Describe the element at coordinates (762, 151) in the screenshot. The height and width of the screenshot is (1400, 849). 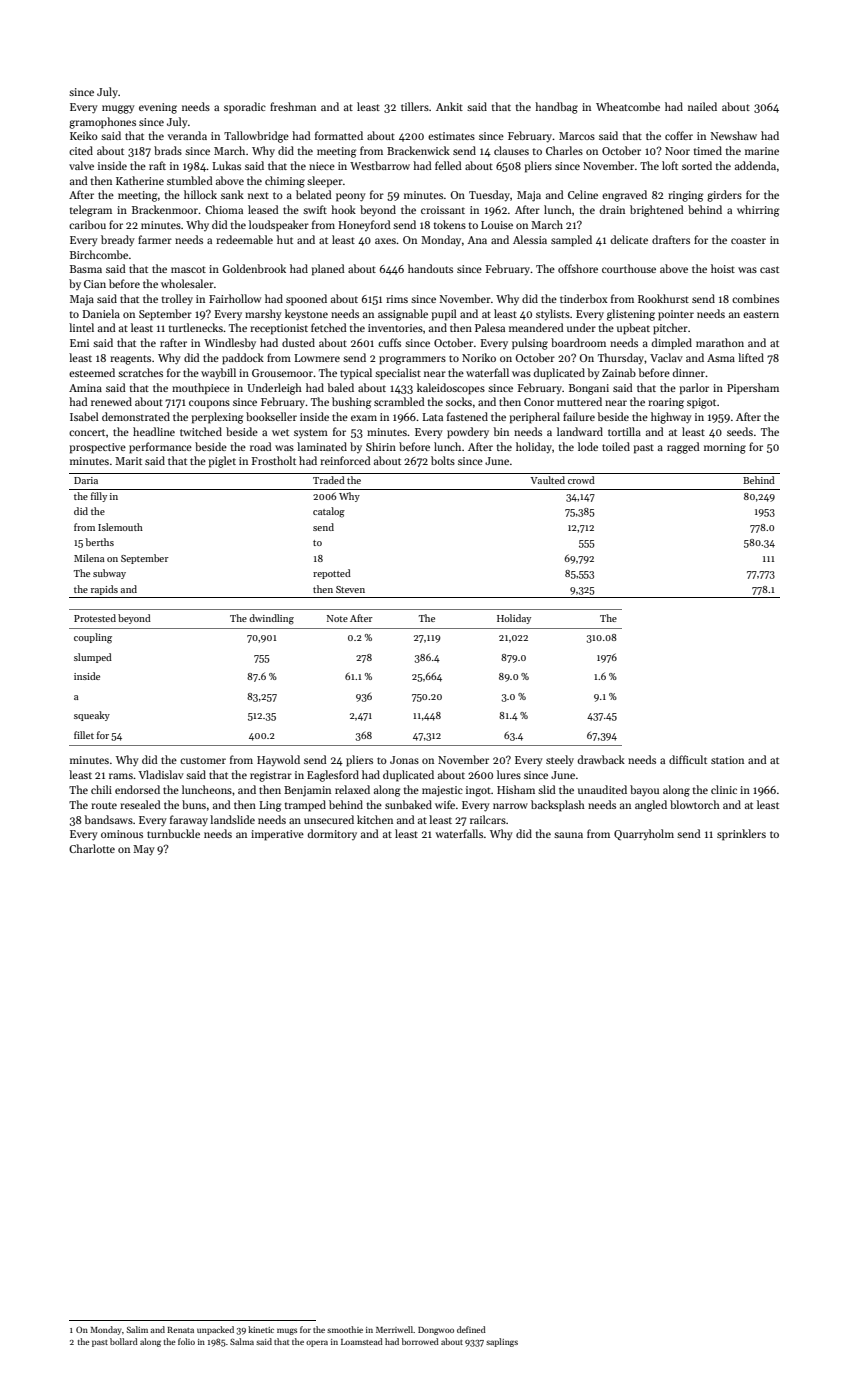
I see `marine` at that location.
